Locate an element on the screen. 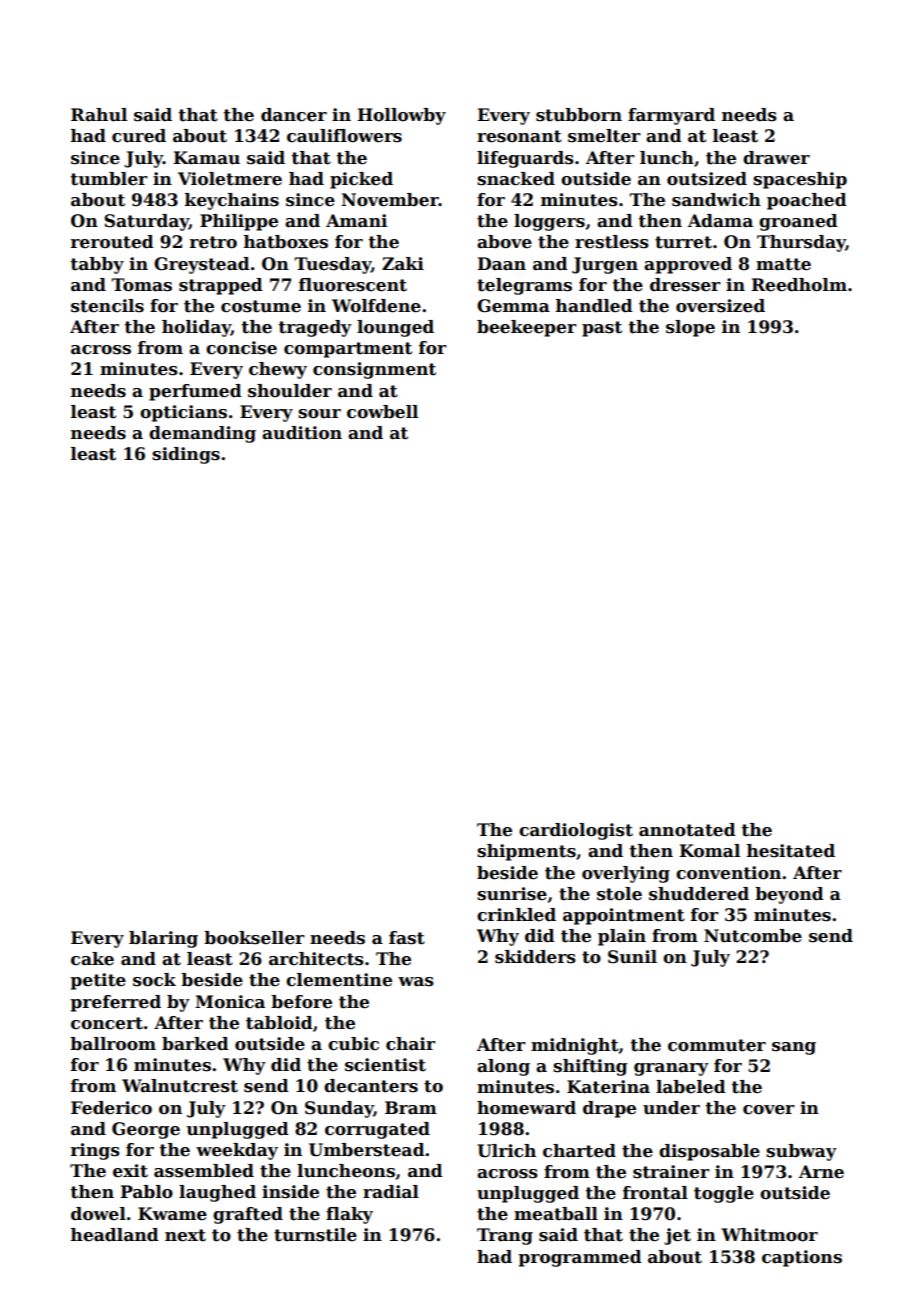 This screenshot has width=924, height=1308. past is located at coordinates (602, 329).
